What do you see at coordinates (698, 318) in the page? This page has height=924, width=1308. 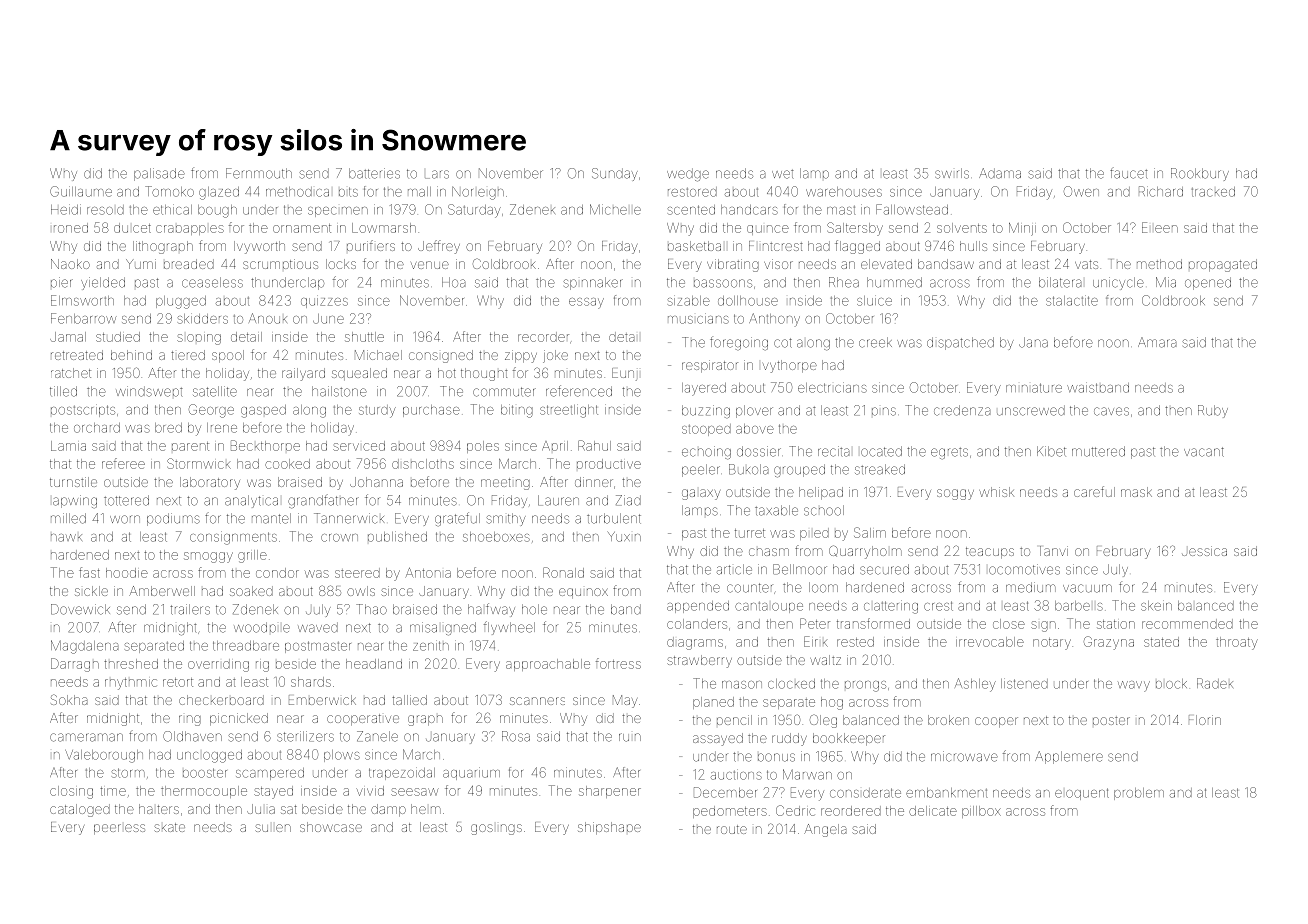 I see `musicians` at bounding box center [698, 318].
